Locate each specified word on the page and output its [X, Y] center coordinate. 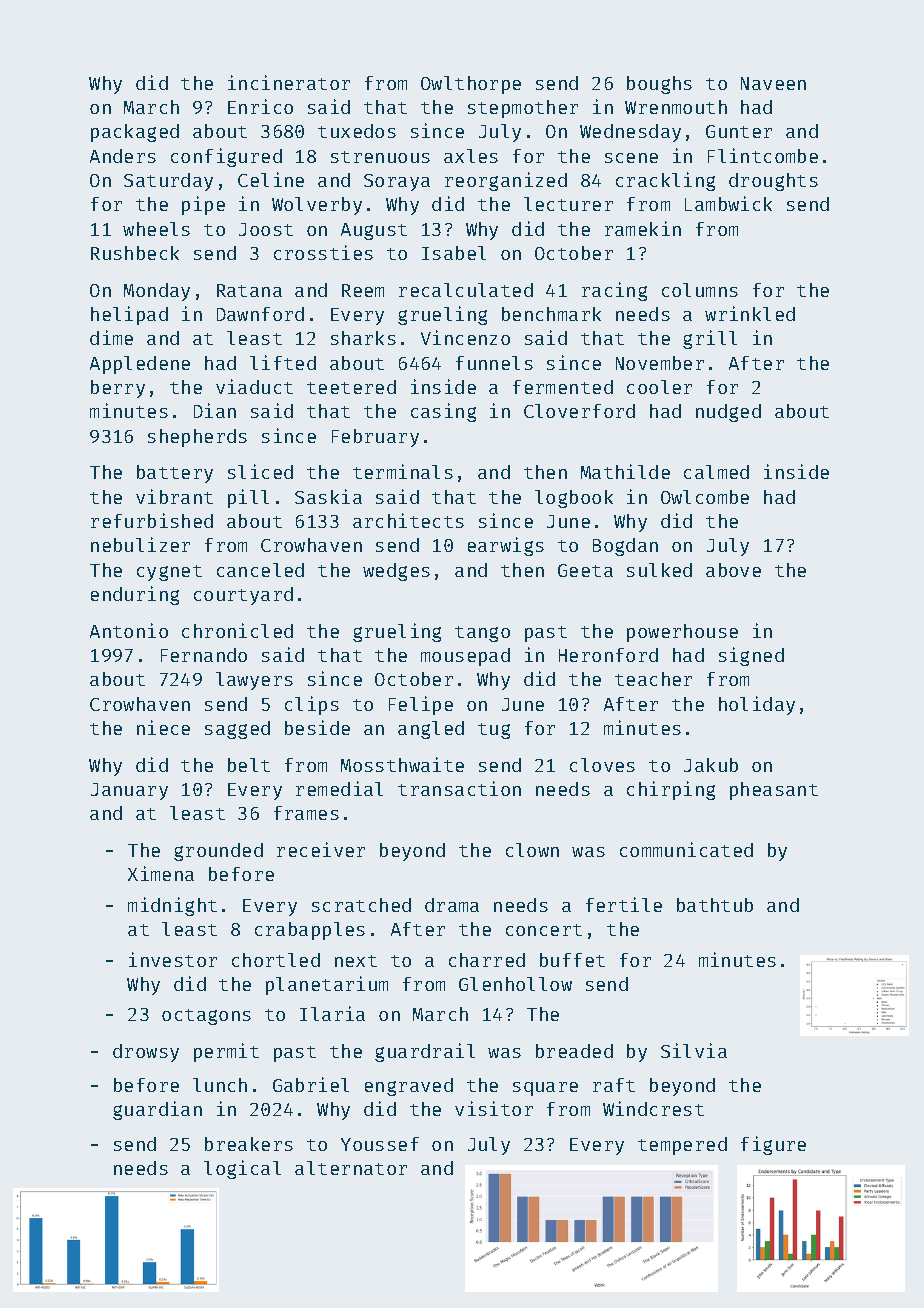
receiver [321, 849]
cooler [659, 387]
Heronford [608, 655]
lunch [220, 1085]
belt [249, 765]
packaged [135, 133]
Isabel [454, 253]
